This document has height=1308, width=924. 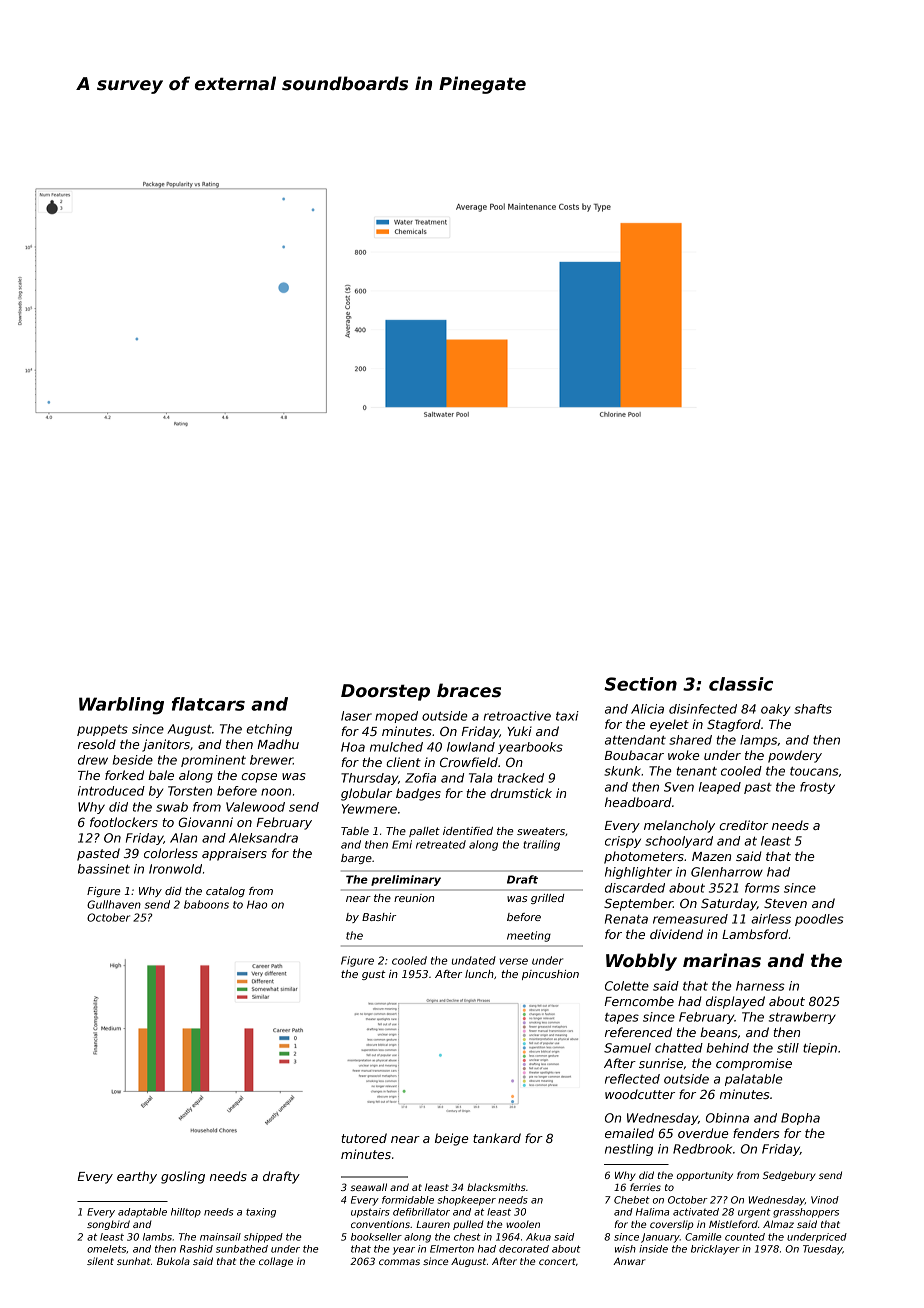 I want to click on tutored, so click(x=364, y=1138).
